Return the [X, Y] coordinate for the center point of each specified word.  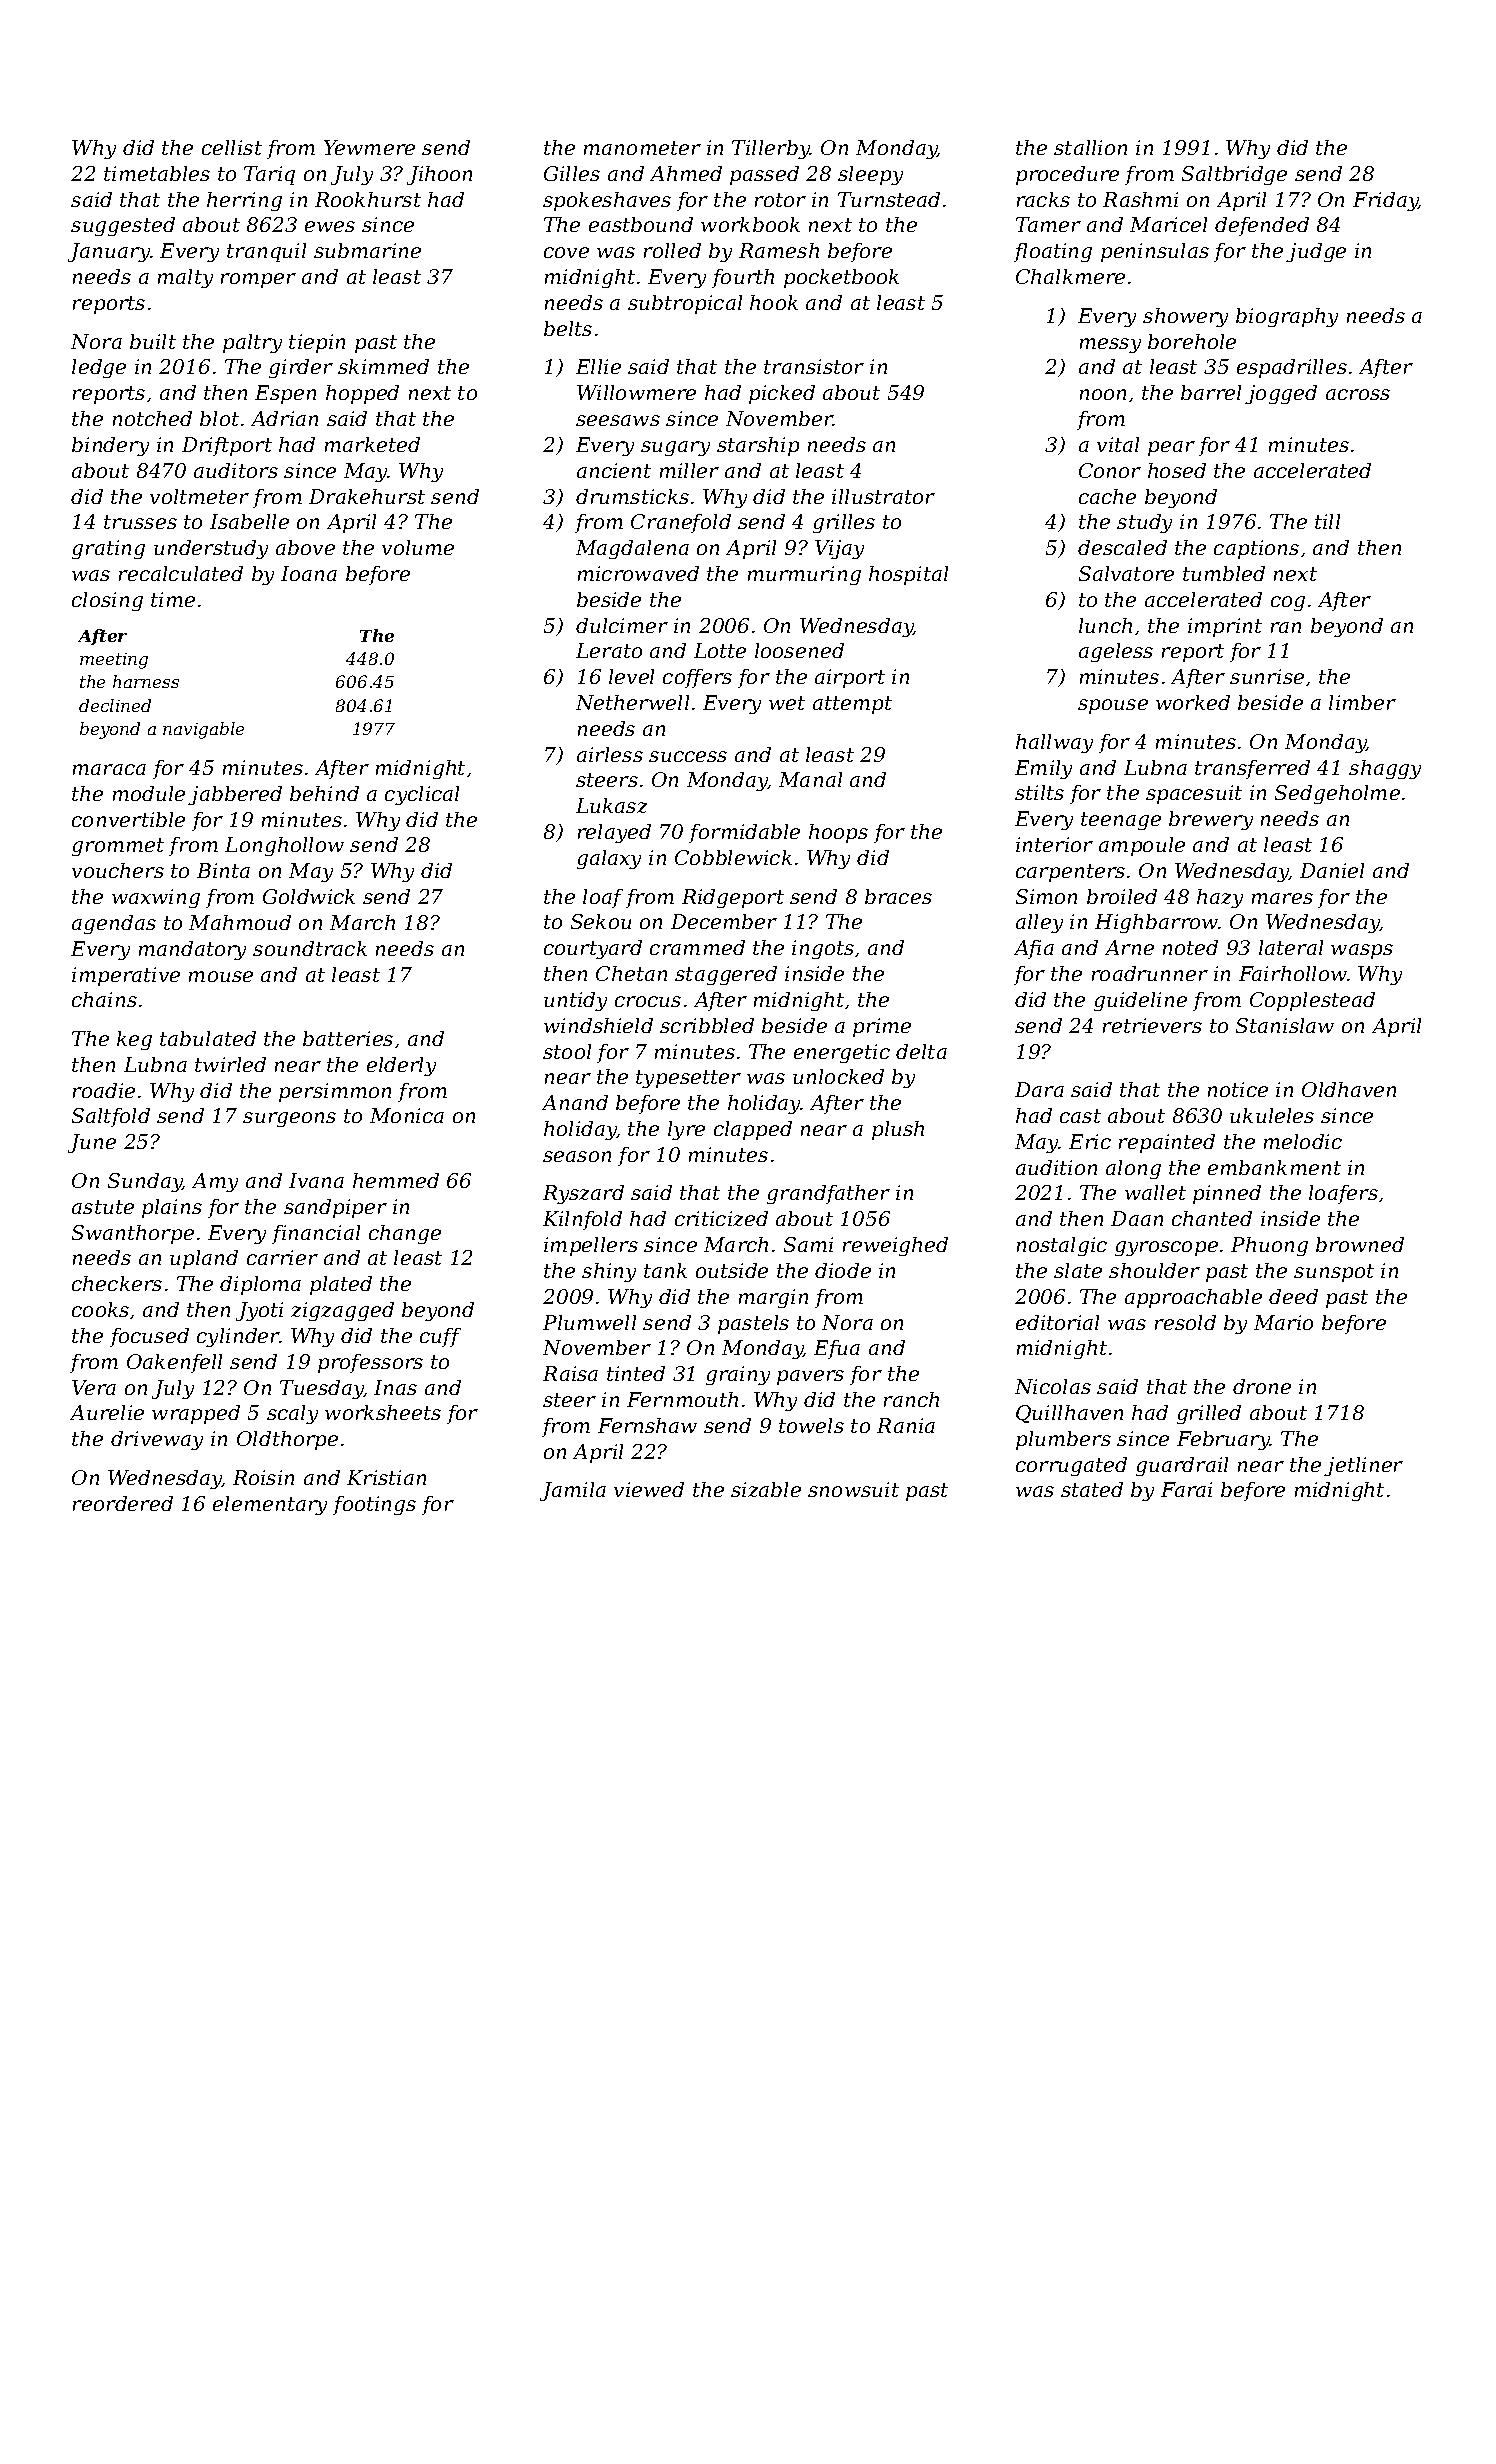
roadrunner [1150, 973]
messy [1110, 345]
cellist [232, 147]
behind [324, 793]
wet [787, 703]
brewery [1211, 820]
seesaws [618, 420]
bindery [110, 446]
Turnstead [889, 199]
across [1358, 394]
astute [103, 1207]
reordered [123, 1503]
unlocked [838, 1076]
